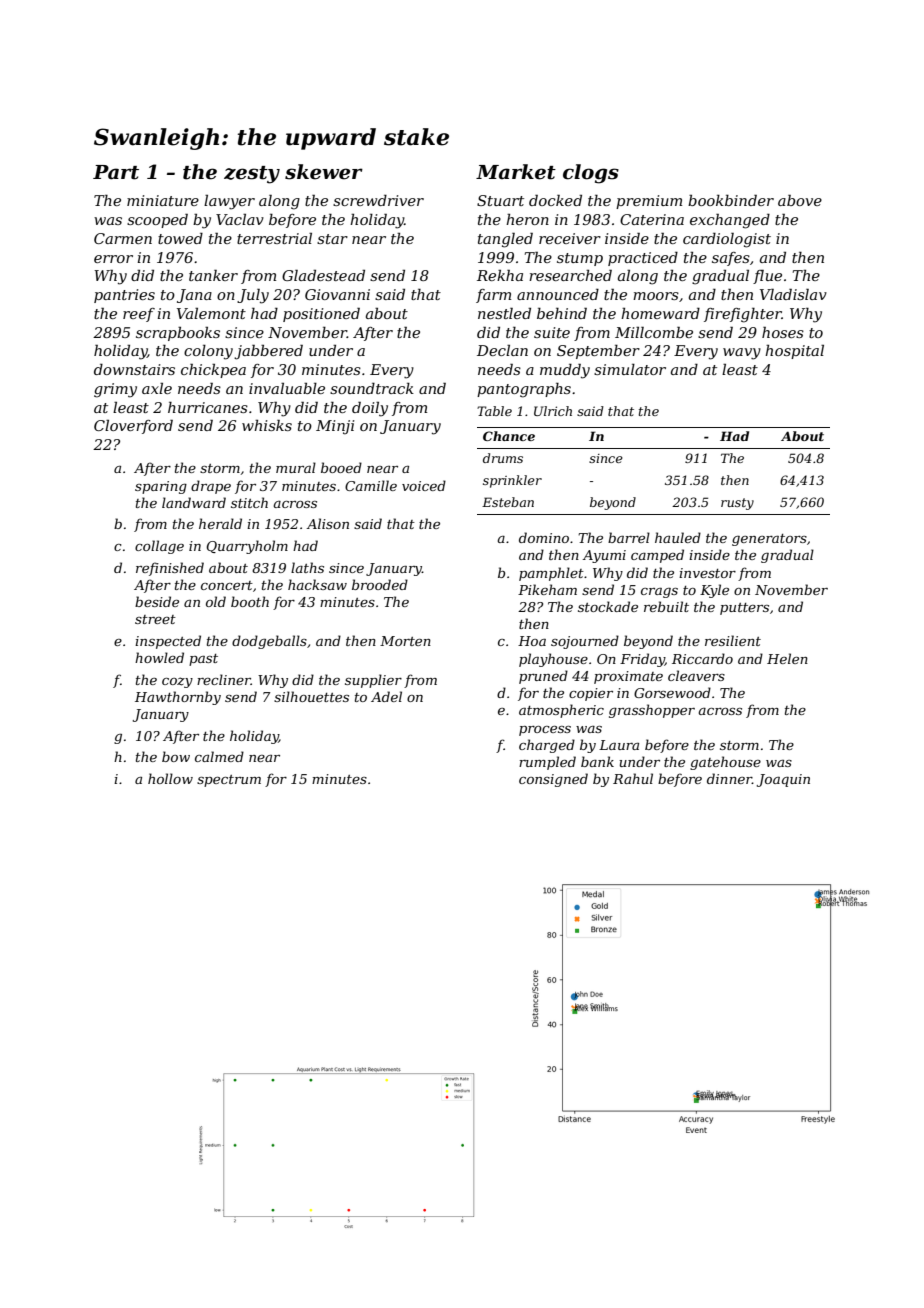 The width and height of the screenshot is (924, 1308). Describe the element at coordinates (553, 780) in the screenshot. I see `consigned` at that location.
